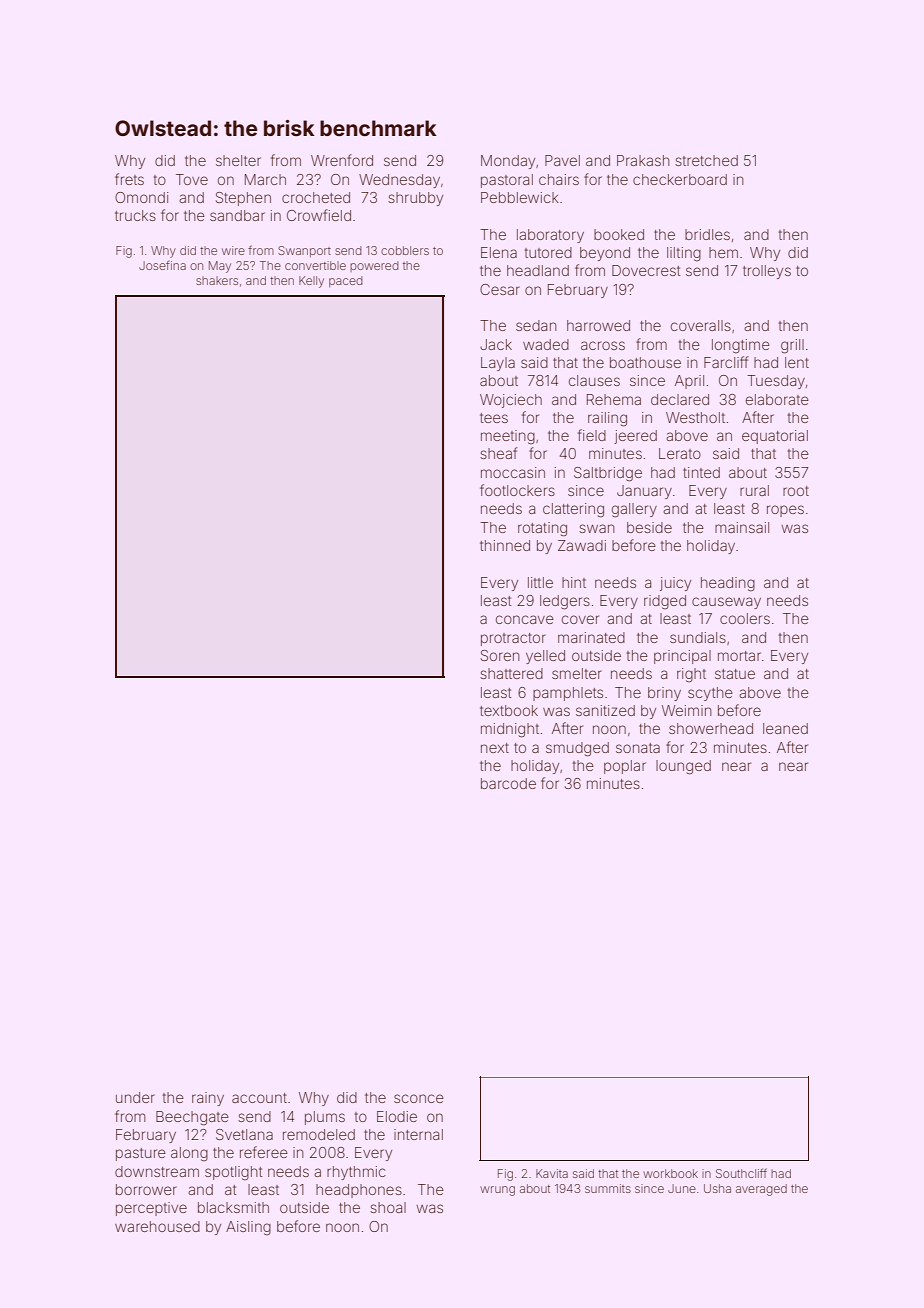  Describe the element at coordinates (513, 639) in the screenshot. I see `protractor` at that location.
